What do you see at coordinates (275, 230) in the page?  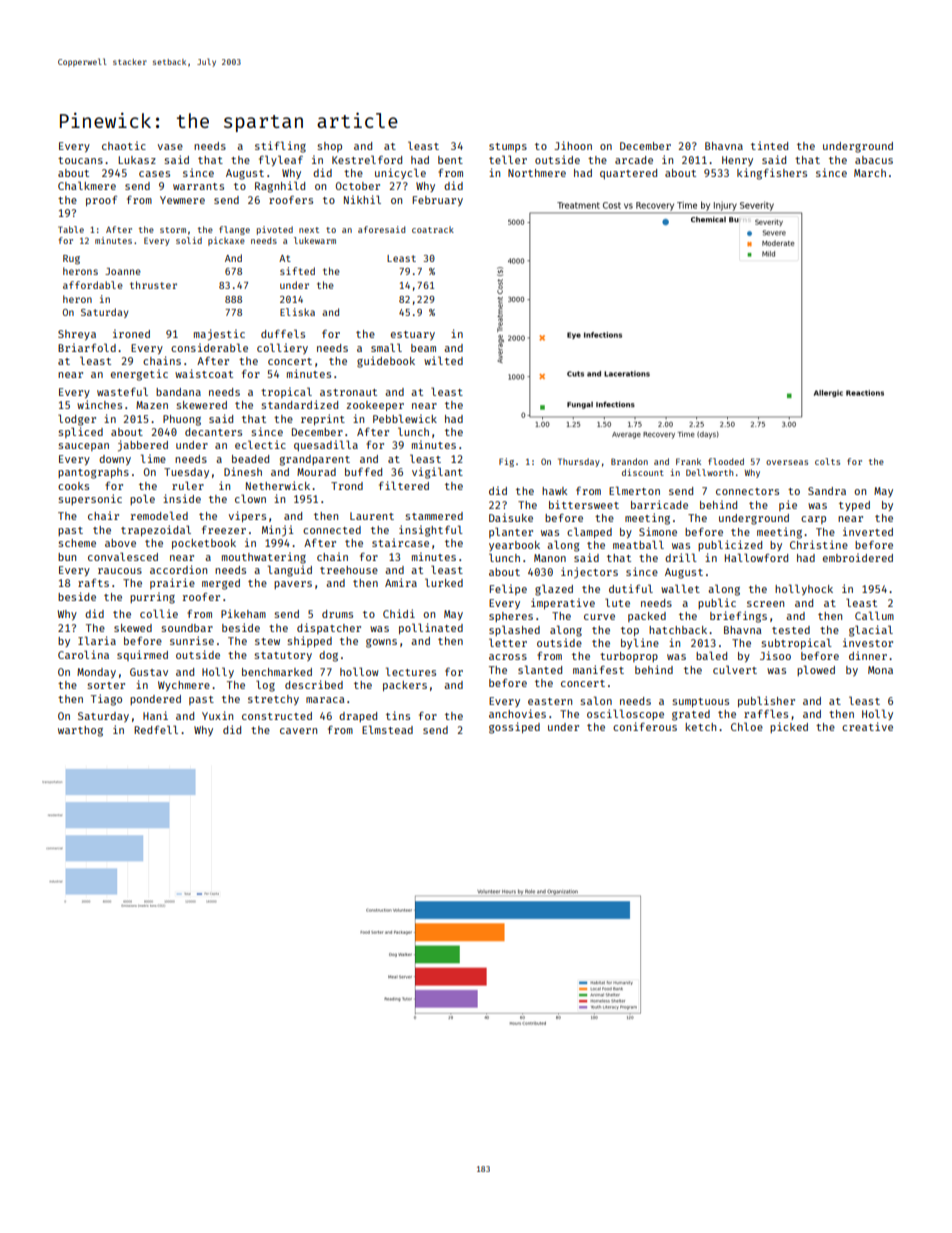 I see `pivoted` at bounding box center [275, 230].
